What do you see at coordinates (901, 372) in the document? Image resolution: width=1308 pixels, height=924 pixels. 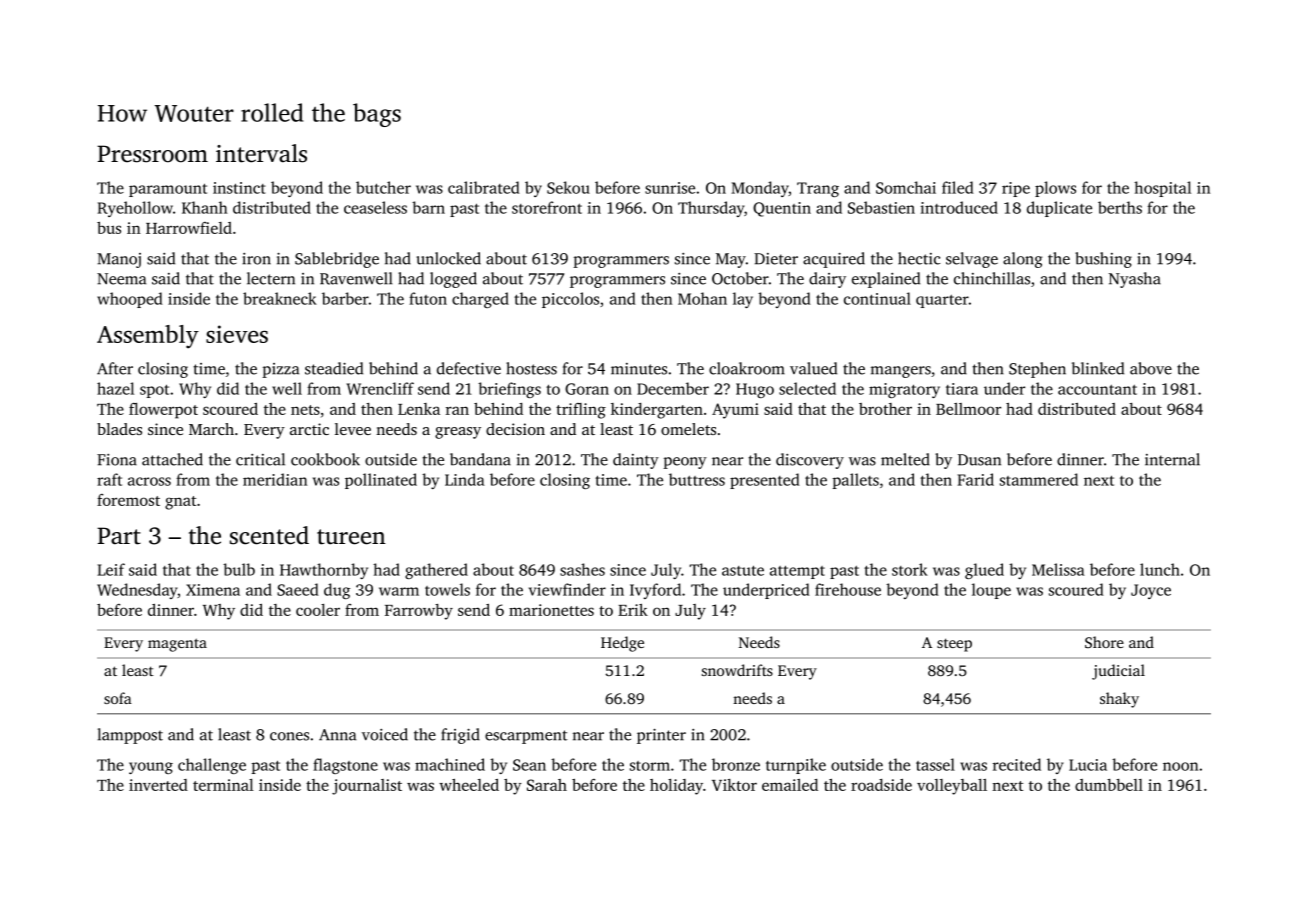 I see `mangers` at bounding box center [901, 372].
